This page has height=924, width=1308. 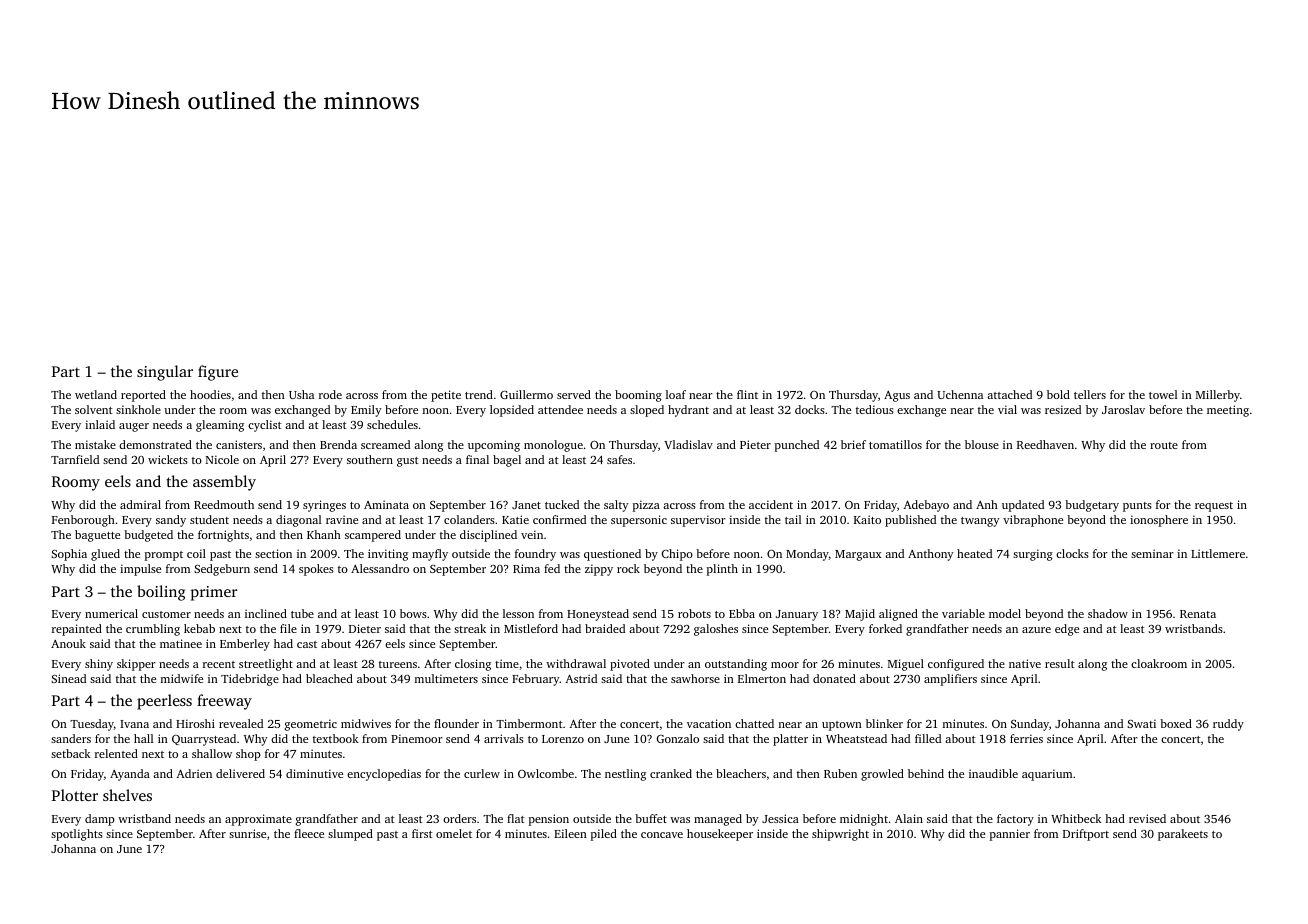 What do you see at coordinates (516, 818) in the page?
I see `flat` at bounding box center [516, 818].
